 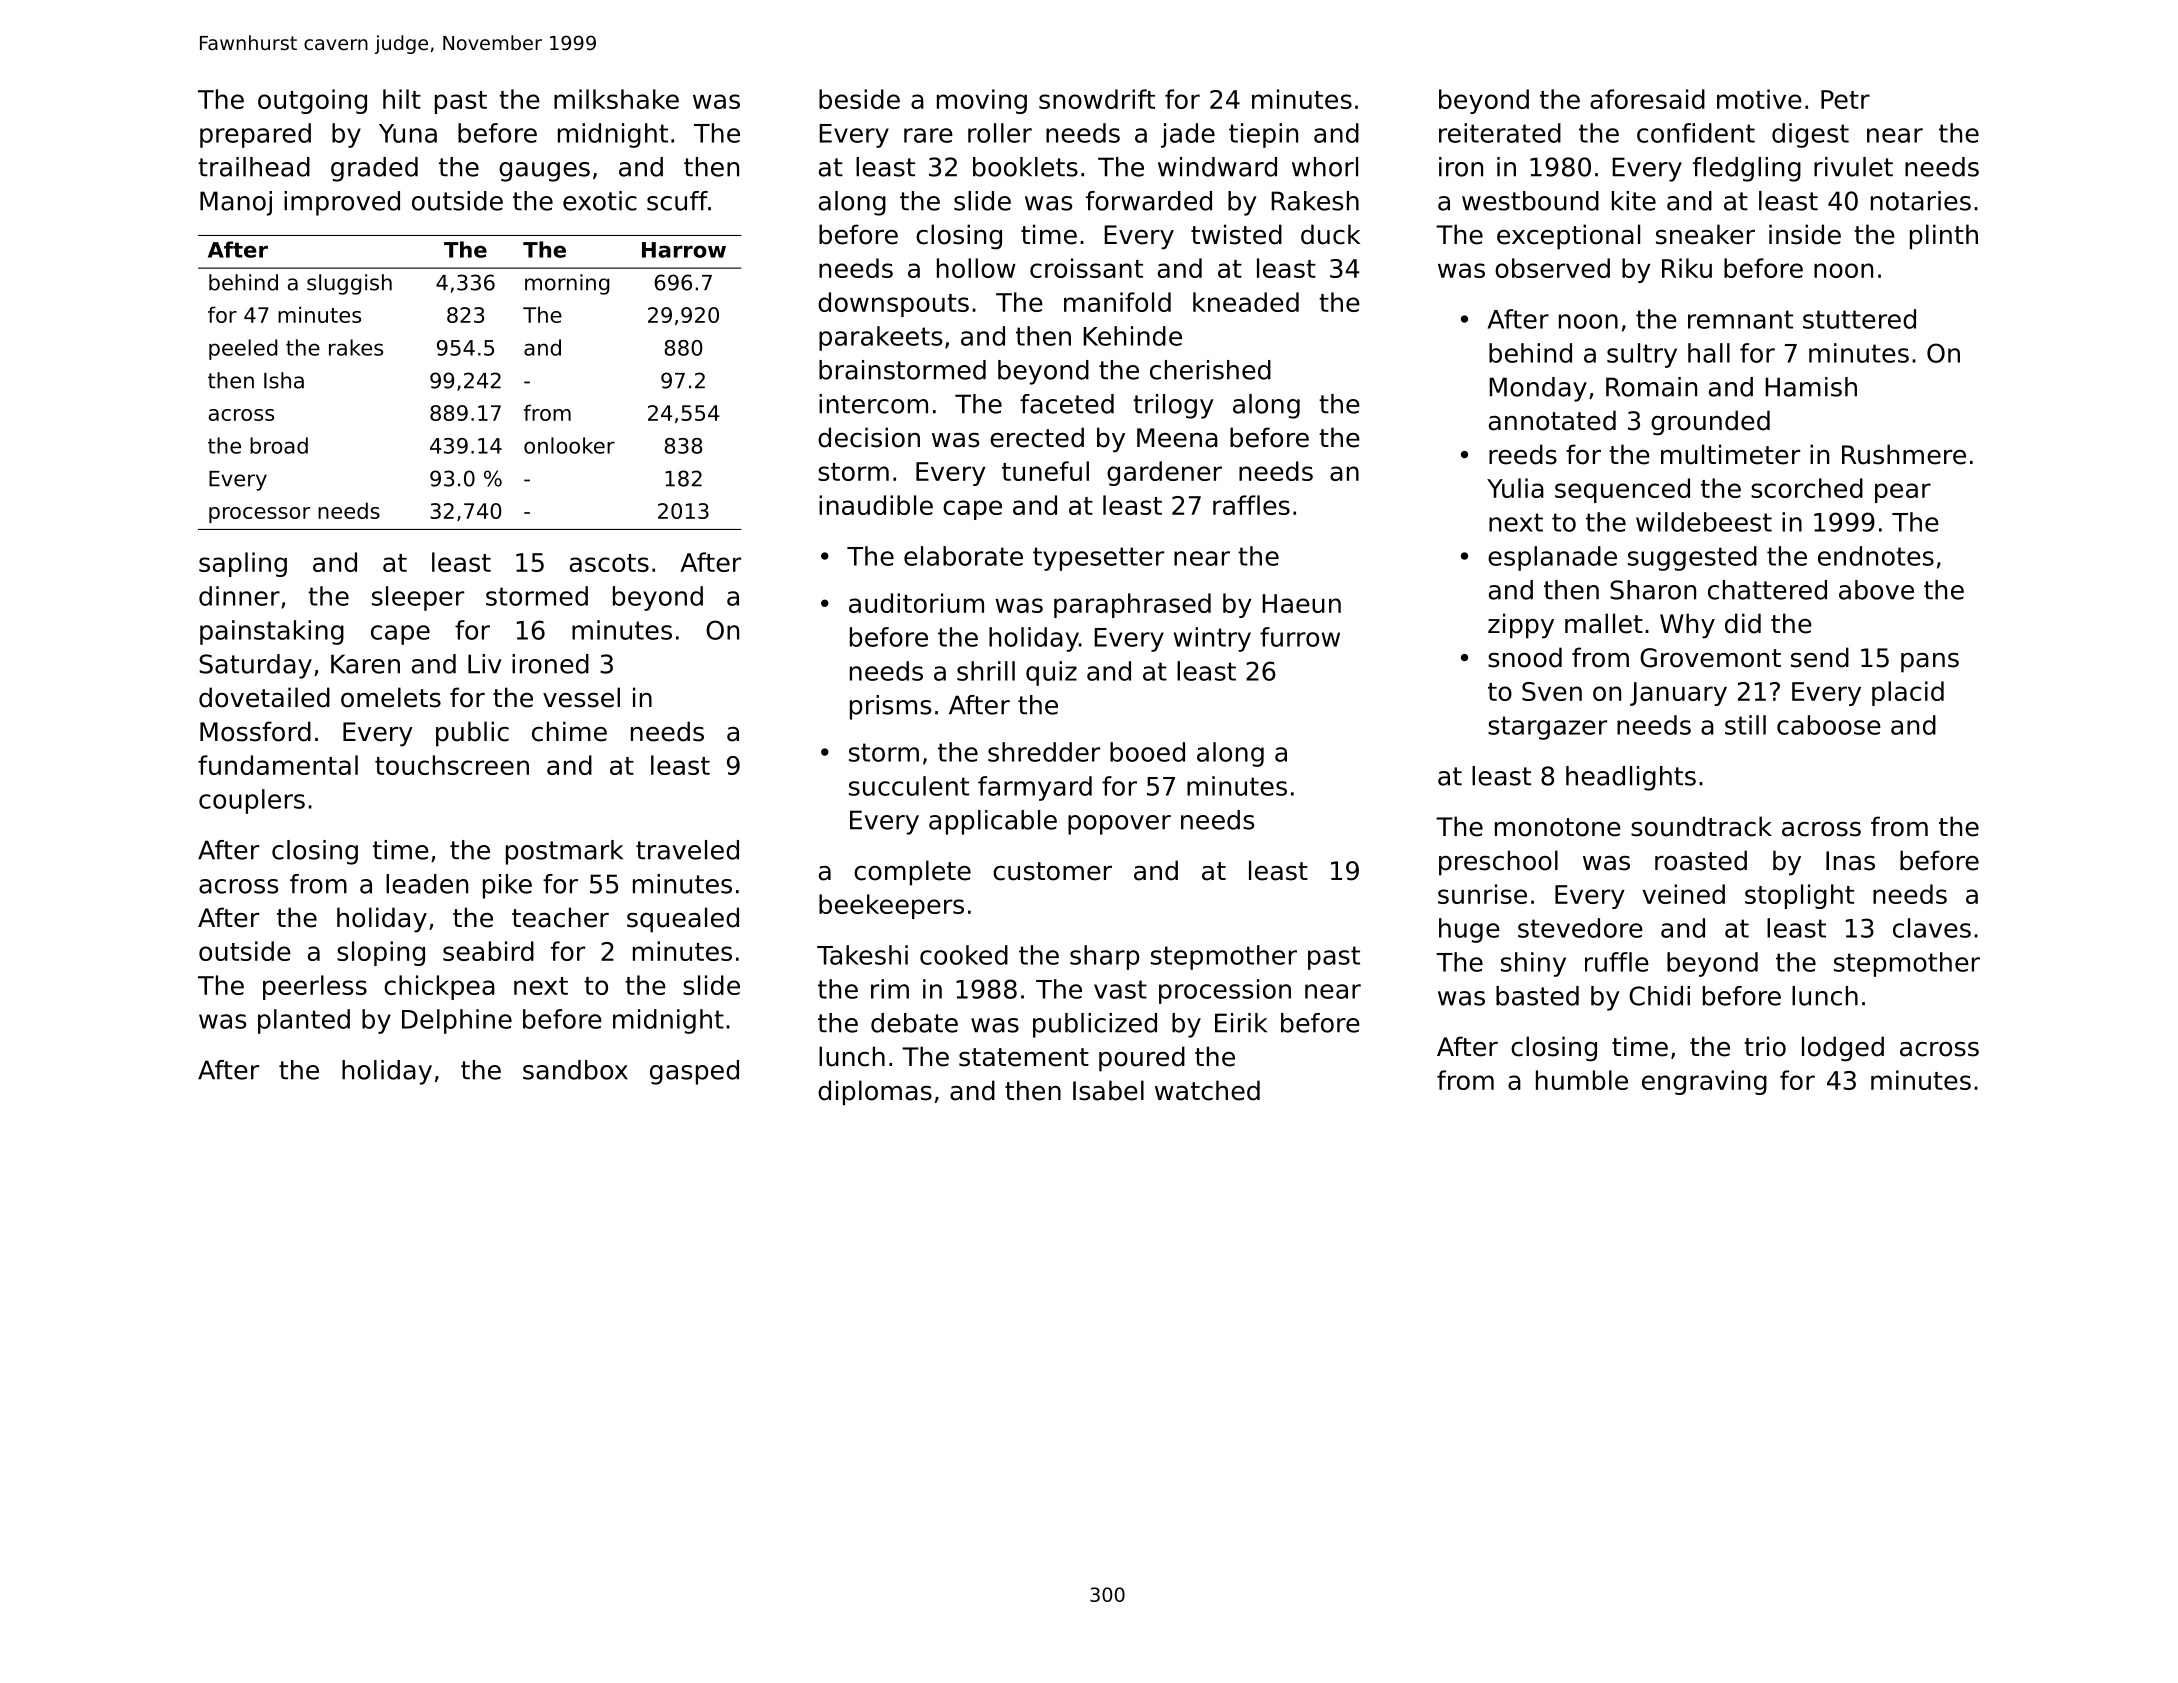 I want to click on kneaded, so click(x=1246, y=302).
